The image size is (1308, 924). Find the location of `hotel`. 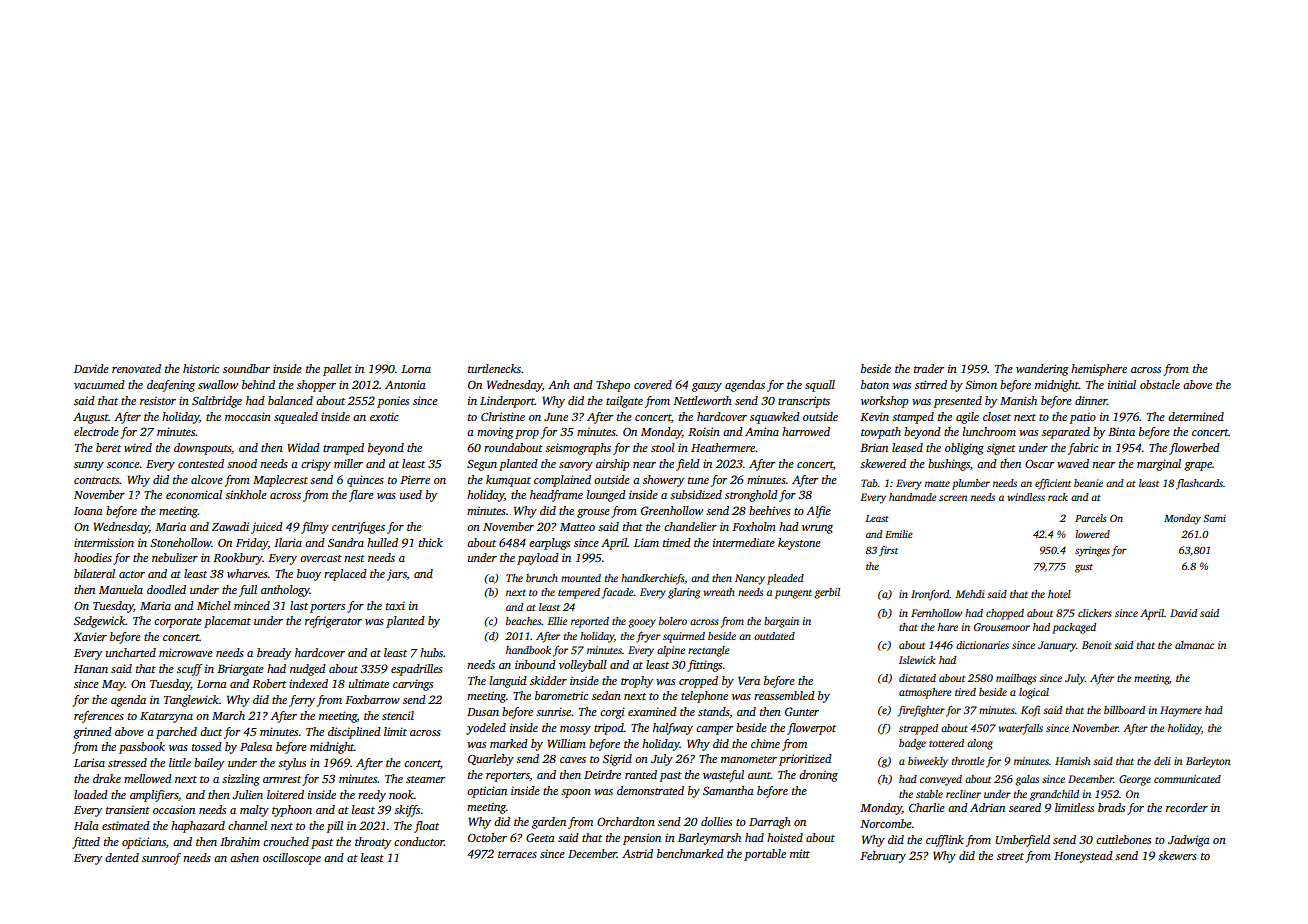

hotel is located at coordinates (1059, 594).
